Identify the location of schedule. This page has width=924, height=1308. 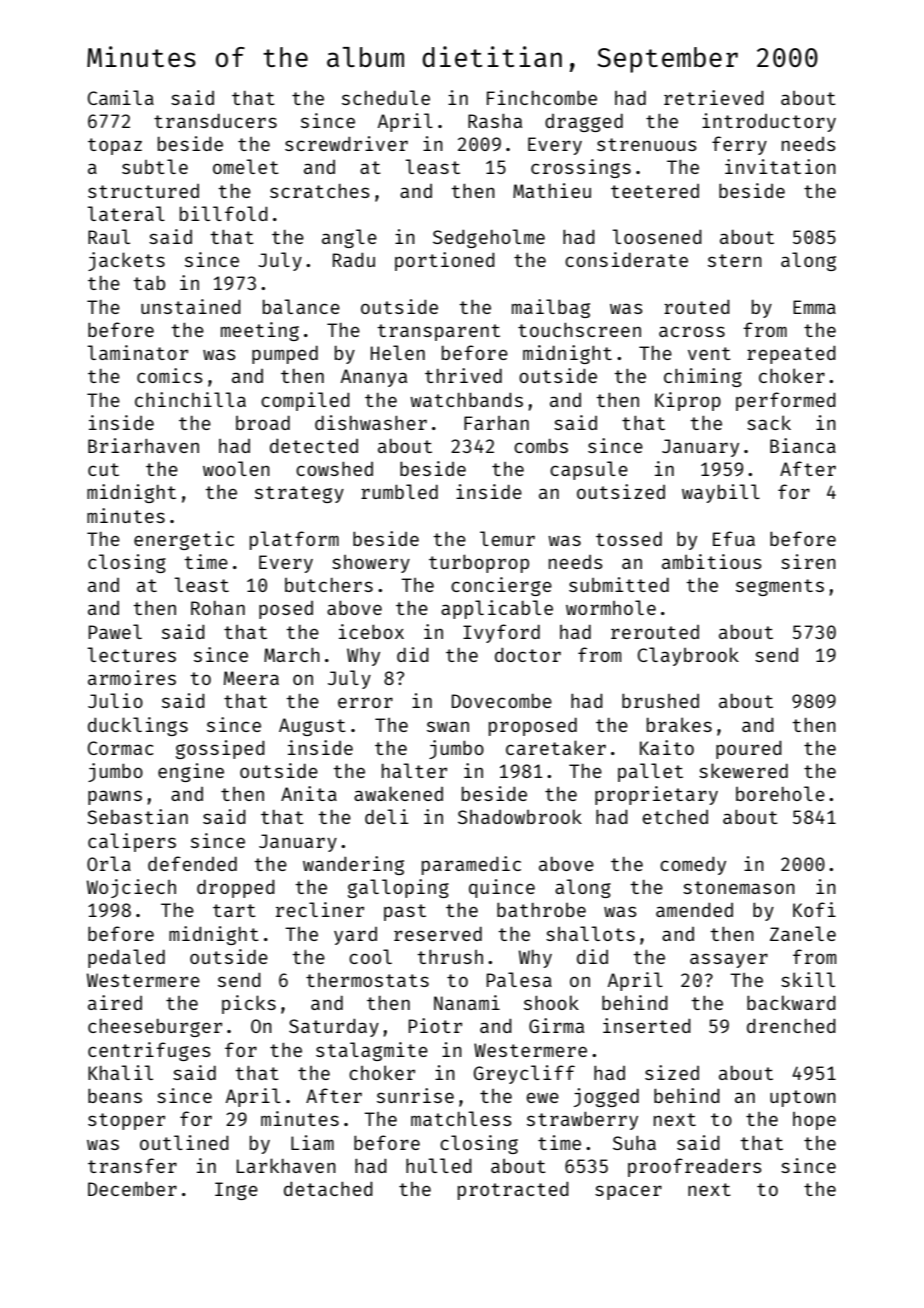
(386, 97).
